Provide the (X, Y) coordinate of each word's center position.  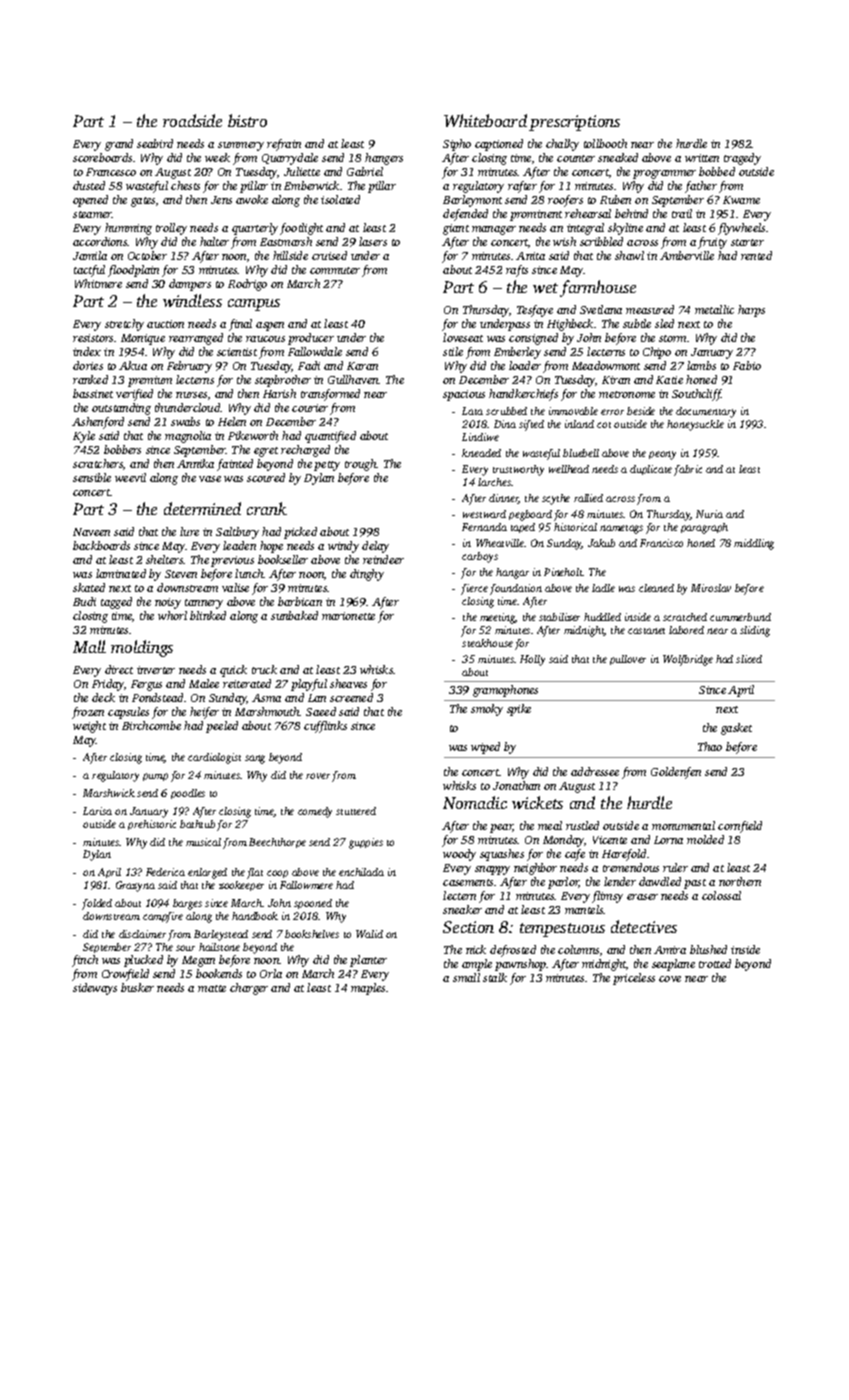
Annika (195, 463)
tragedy (742, 159)
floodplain (133, 271)
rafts (517, 271)
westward (484, 514)
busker (137, 987)
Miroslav (711, 588)
